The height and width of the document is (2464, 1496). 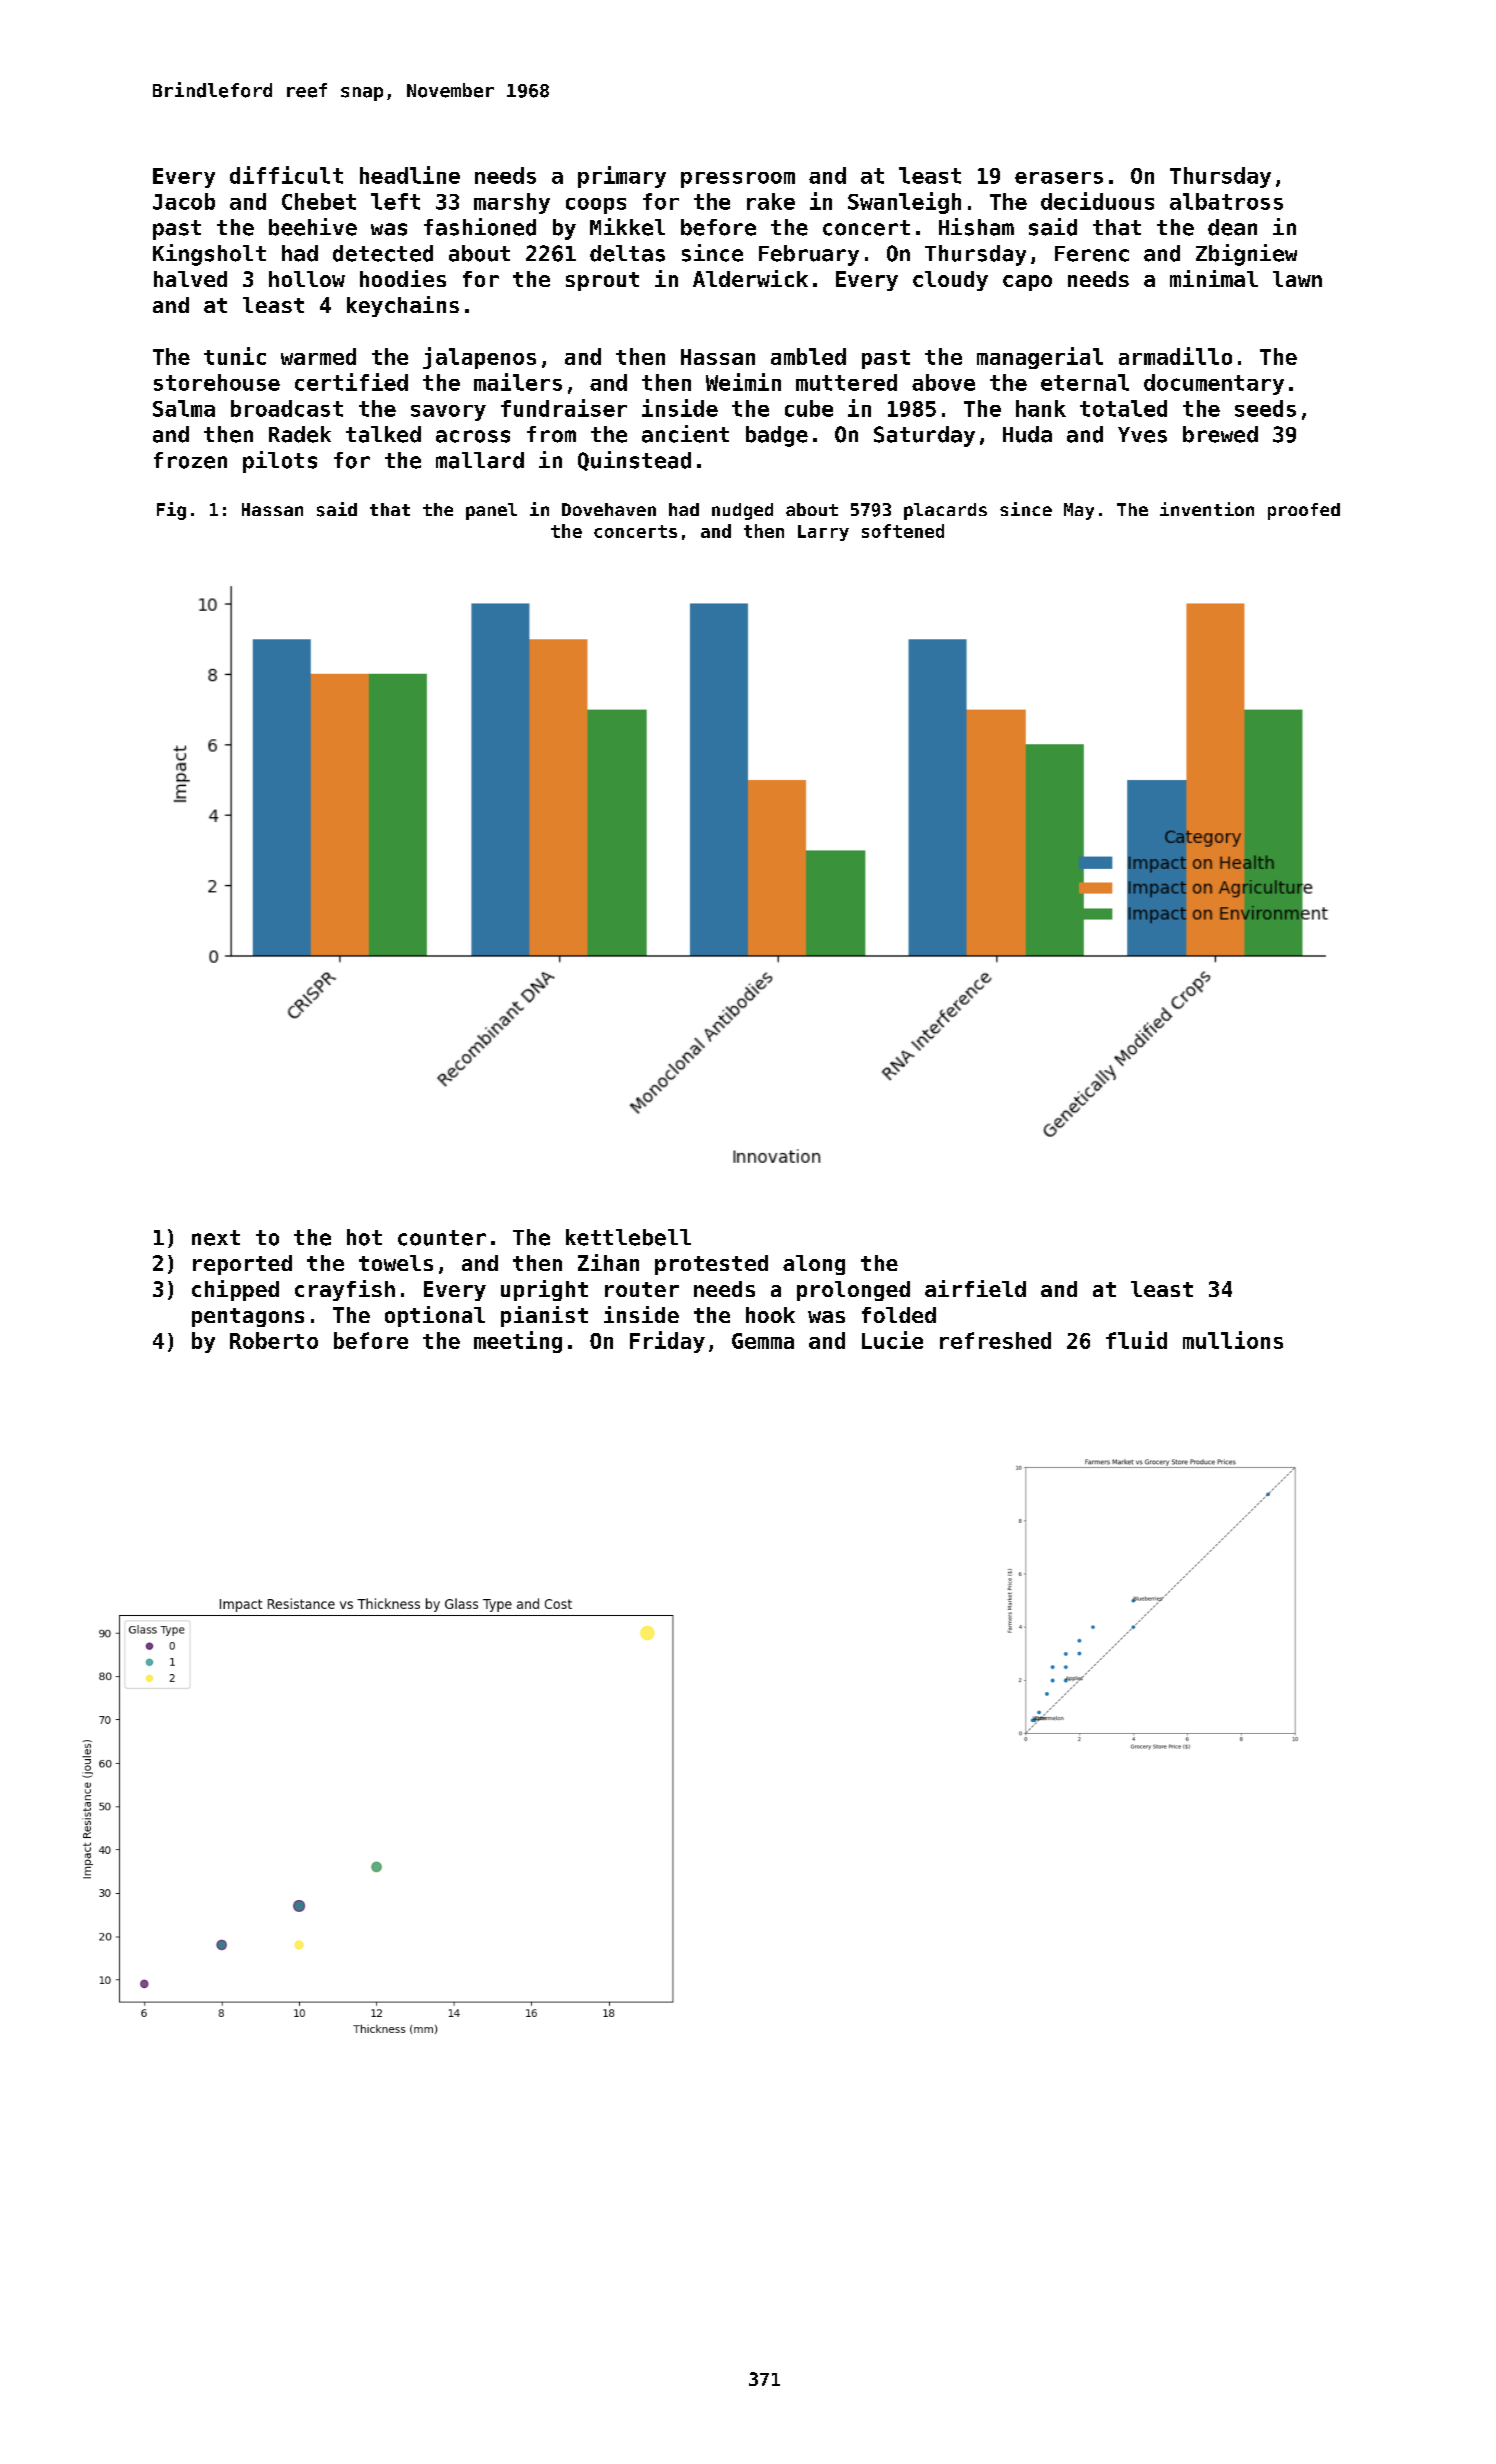 I want to click on mailers, so click(x=518, y=382).
